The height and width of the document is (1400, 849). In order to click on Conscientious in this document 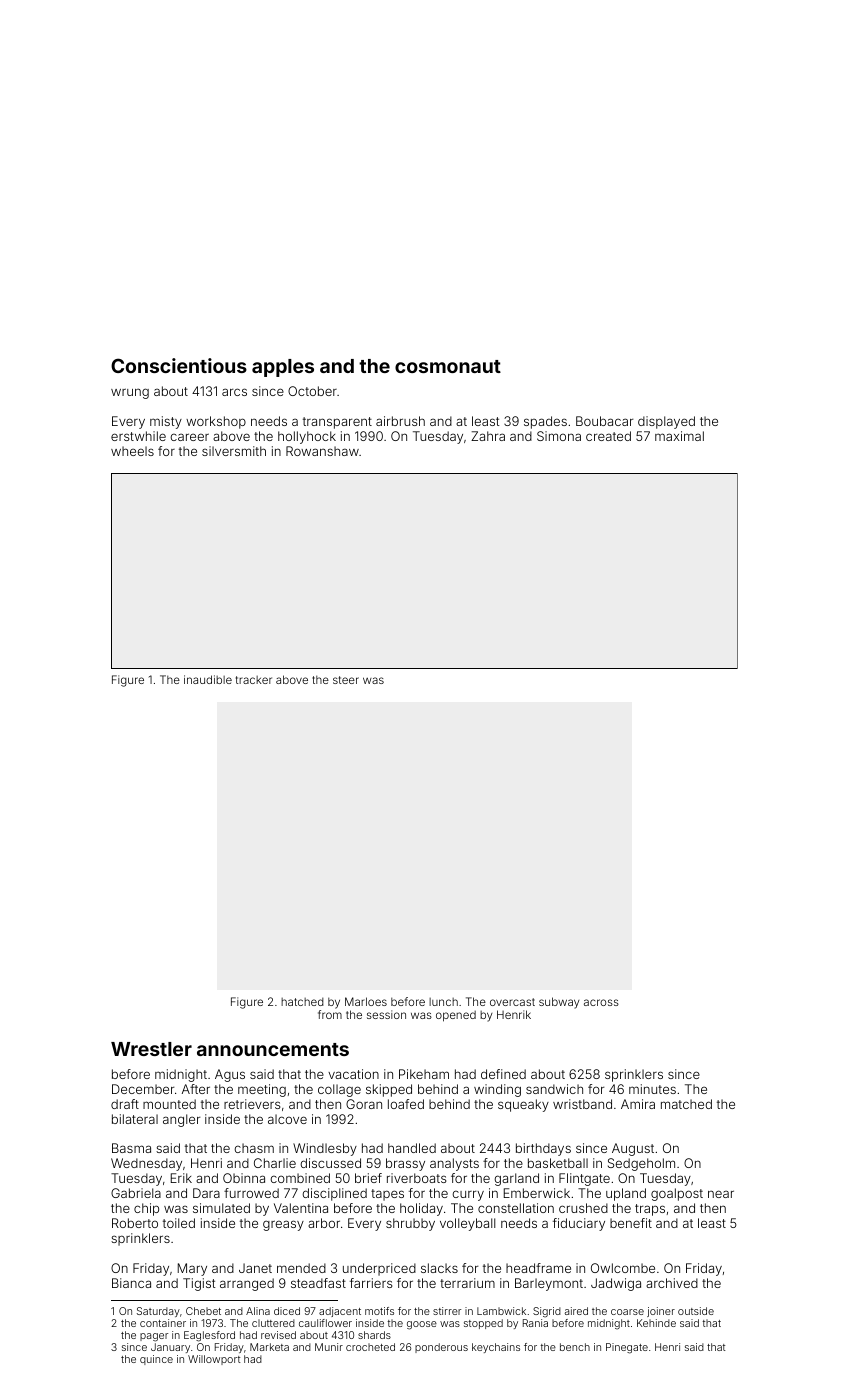, I will do `click(179, 365)`.
